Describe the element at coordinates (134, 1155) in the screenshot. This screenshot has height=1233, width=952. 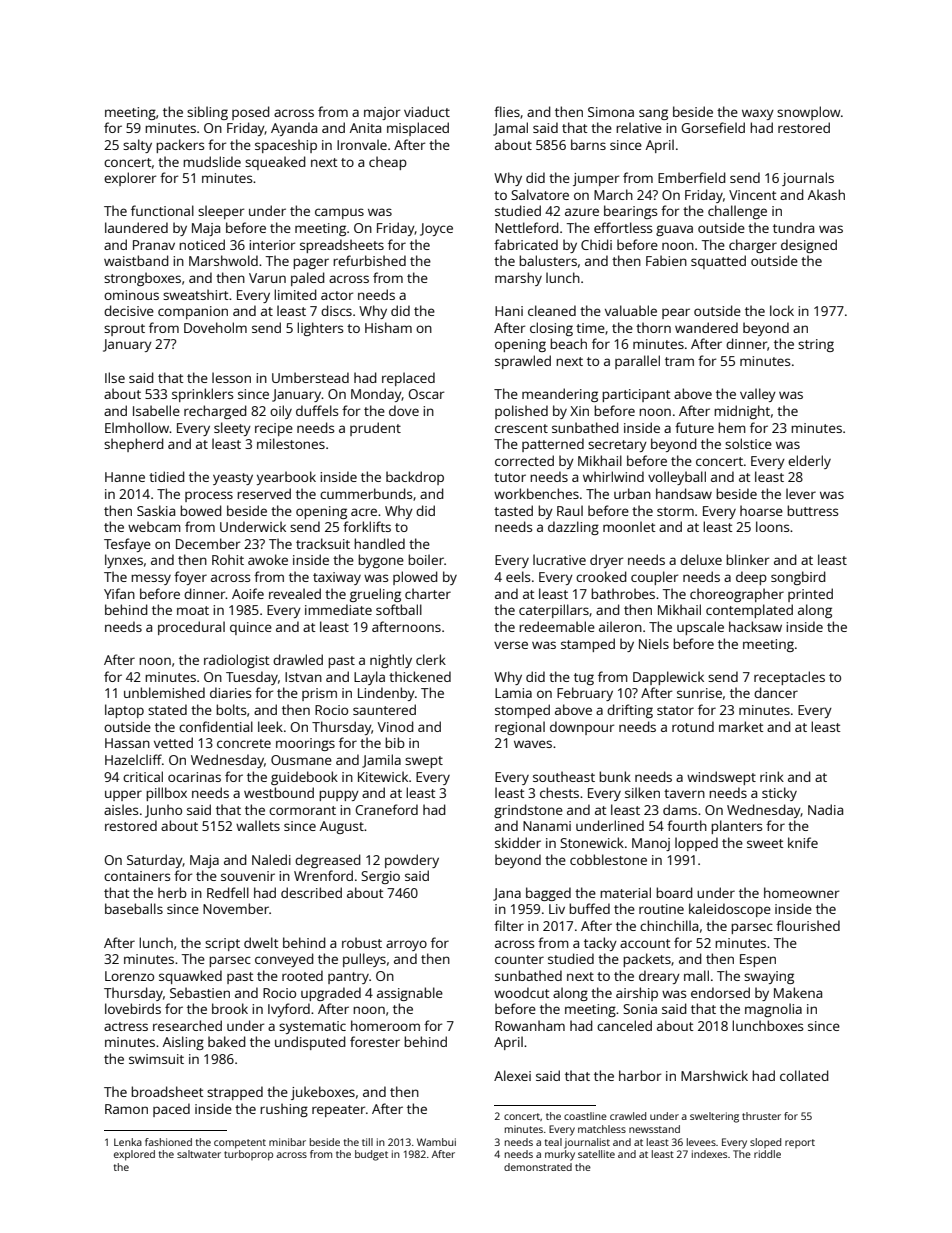
I see `explored` at that location.
